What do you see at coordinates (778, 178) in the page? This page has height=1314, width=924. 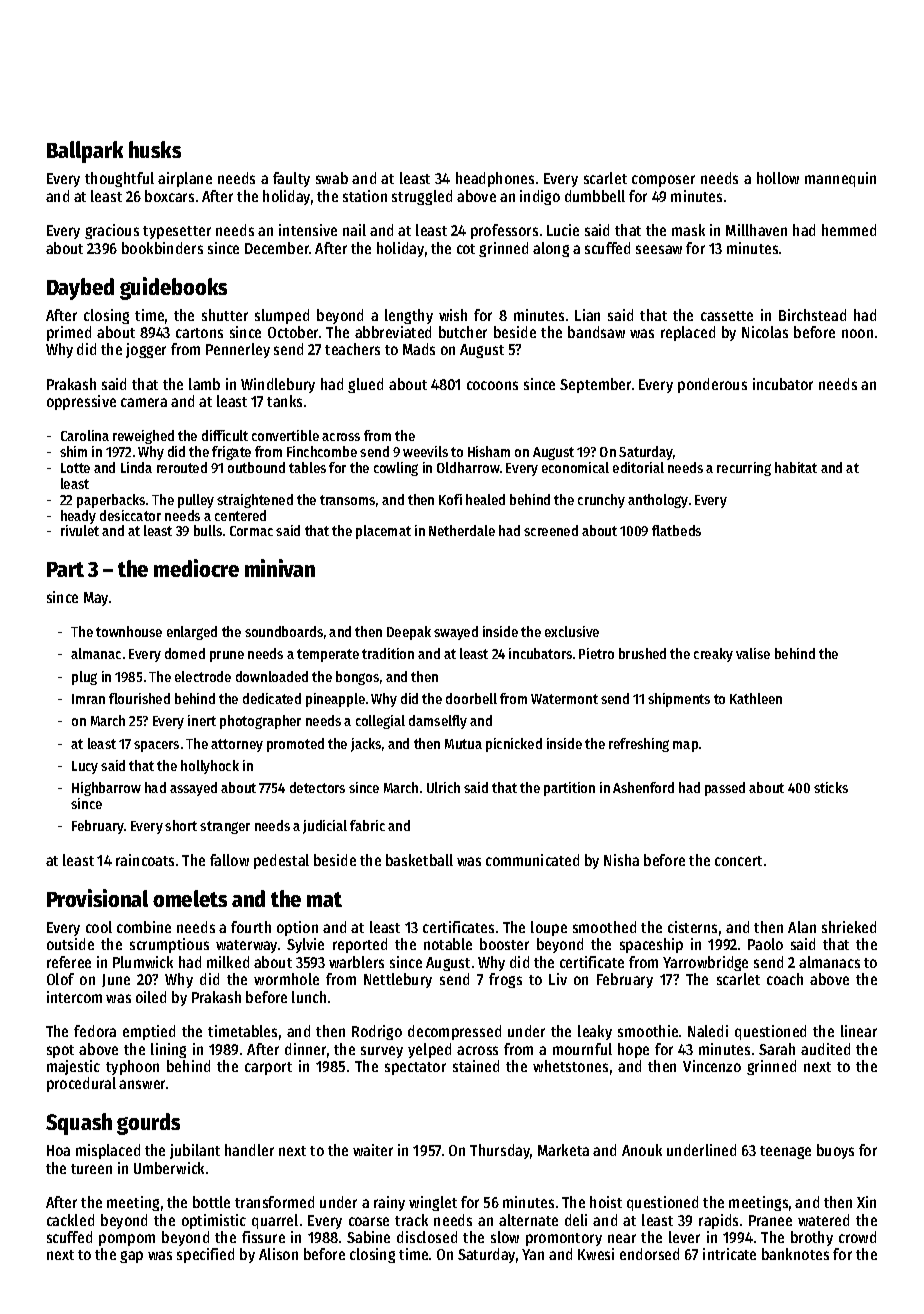 I see `hollow` at bounding box center [778, 178].
